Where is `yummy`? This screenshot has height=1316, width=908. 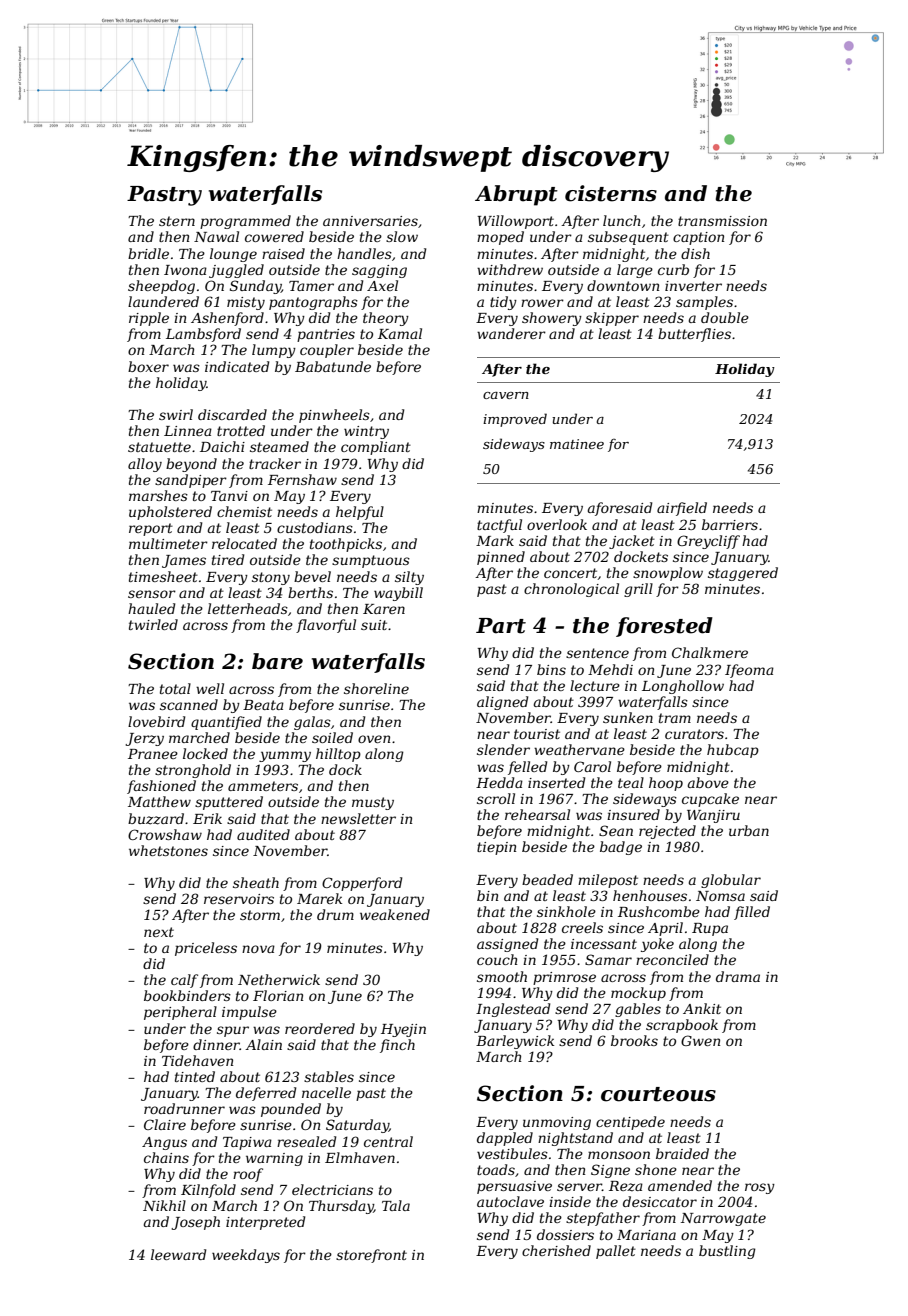 yummy is located at coordinates (285, 756).
